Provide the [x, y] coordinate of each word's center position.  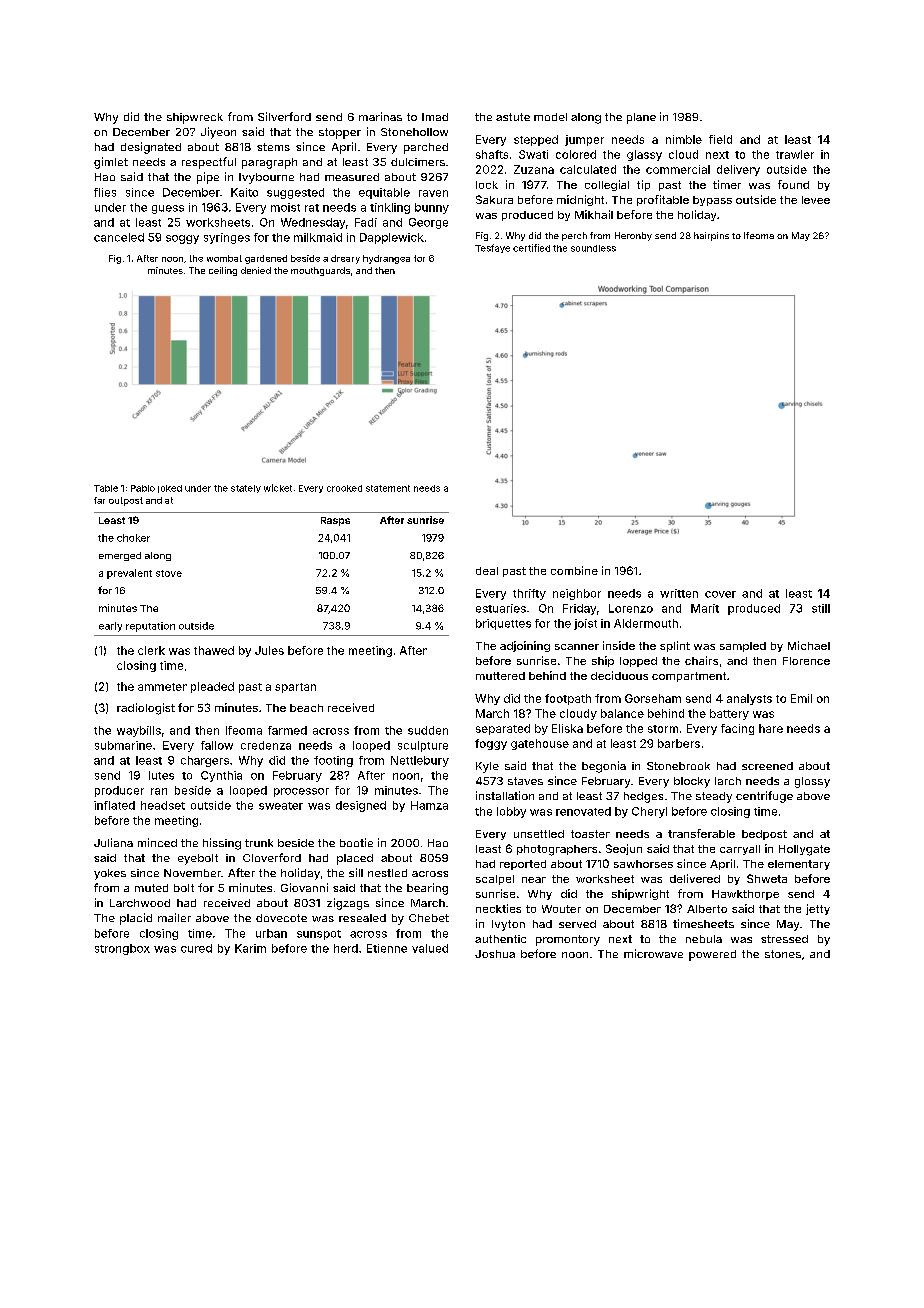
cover [720, 594]
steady [714, 797]
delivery [738, 170]
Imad [435, 117]
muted [151, 888]
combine [574, 570]
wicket [278, 488]
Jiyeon [218, 133]
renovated [583, 811]
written [679, 593]
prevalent [129, 574]
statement [388, 488]
